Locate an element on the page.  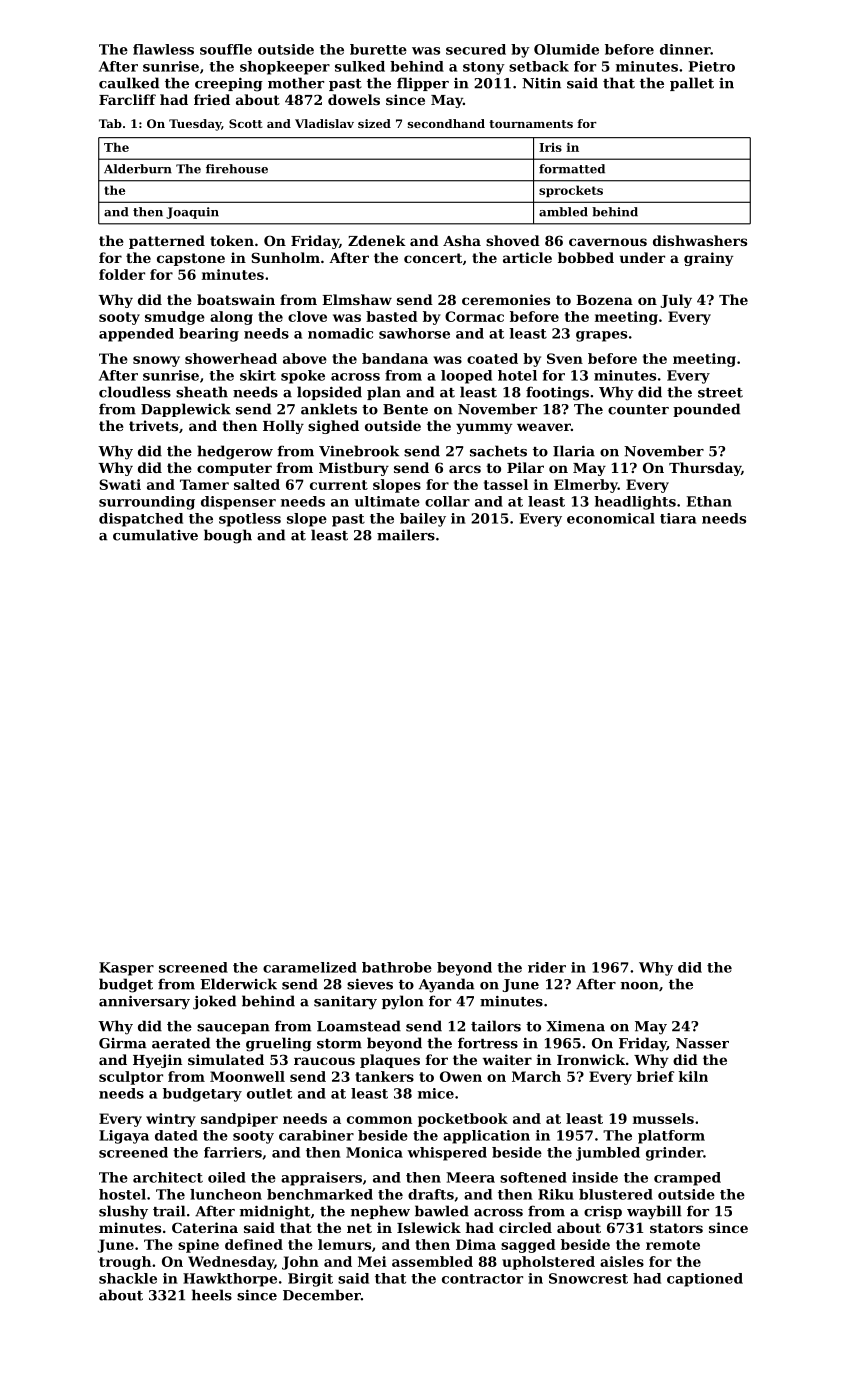
caramelized is located at coordinates (310, 967).
